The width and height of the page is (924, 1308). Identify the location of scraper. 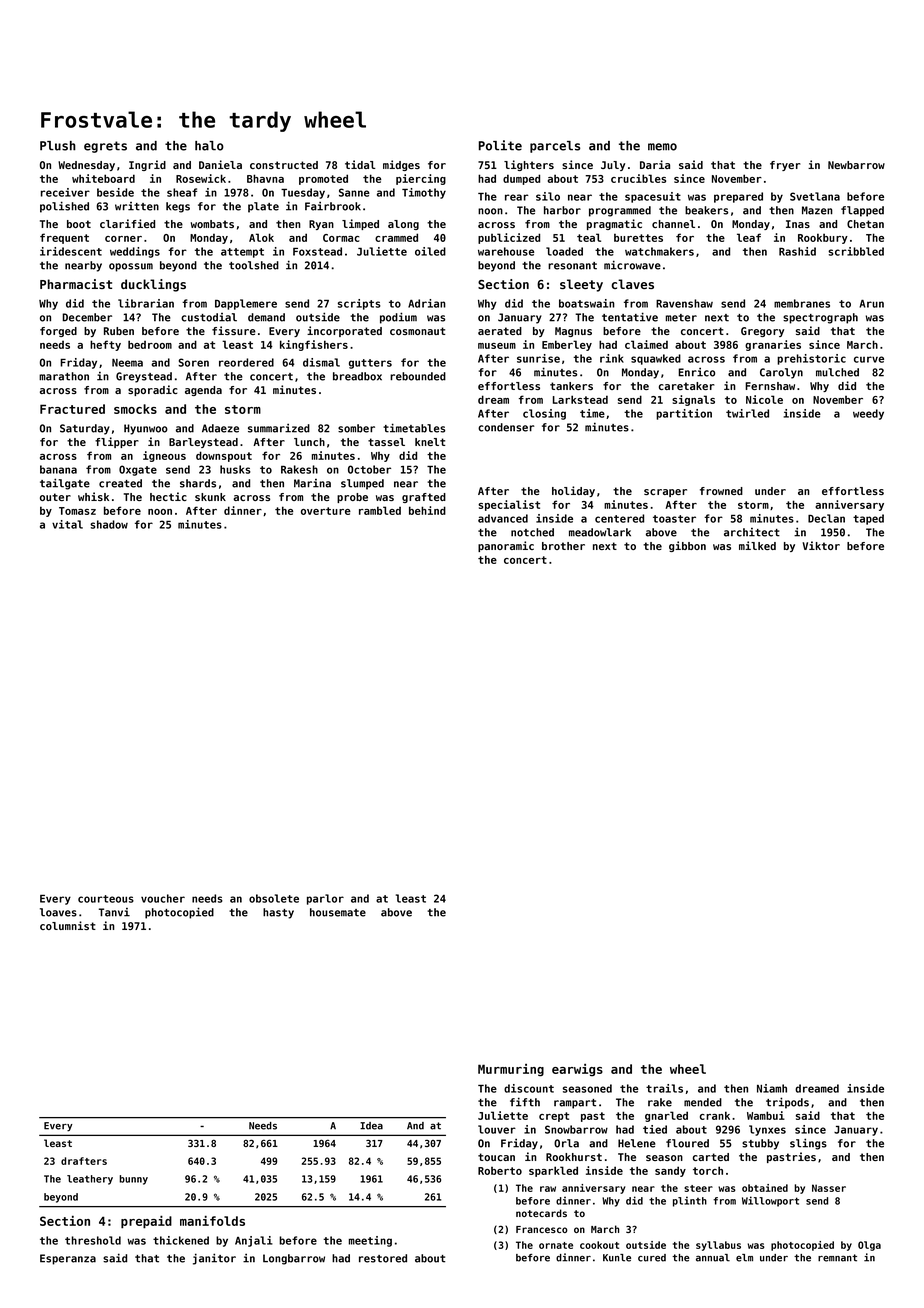
(665, 493).
